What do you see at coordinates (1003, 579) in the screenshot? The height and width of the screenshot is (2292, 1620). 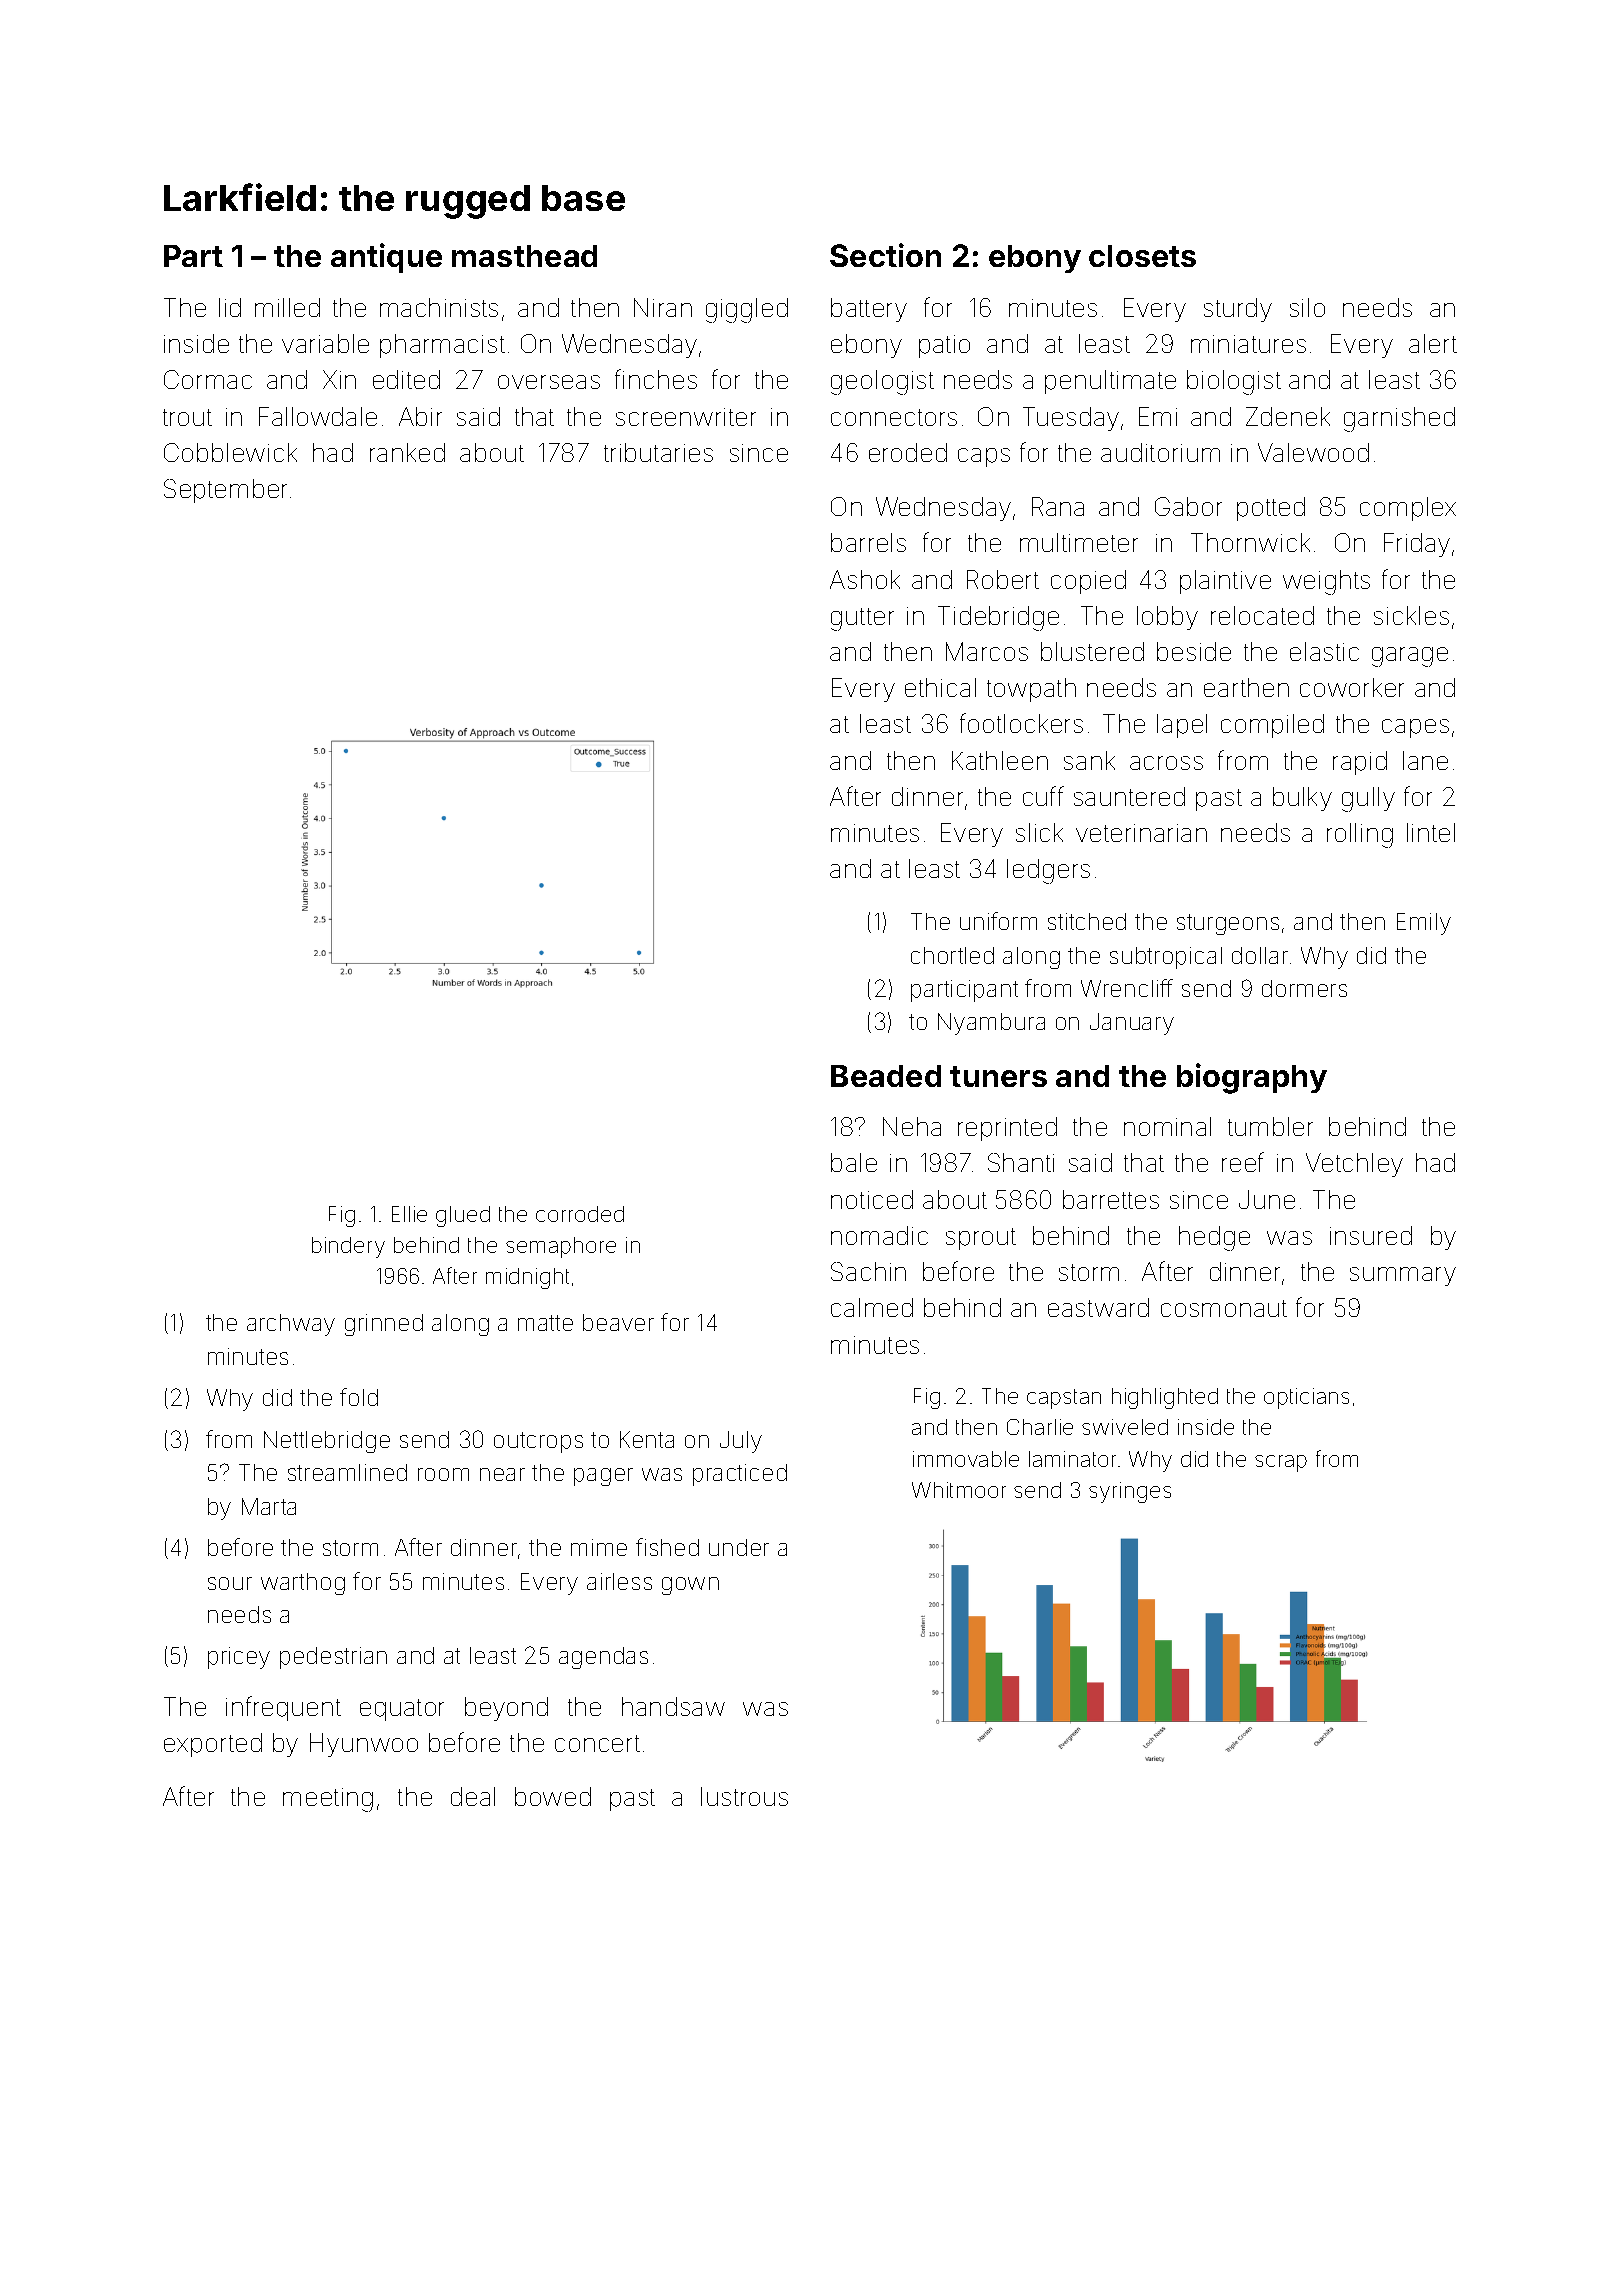 I see `Robert` at bounding box center [1003, 579].
